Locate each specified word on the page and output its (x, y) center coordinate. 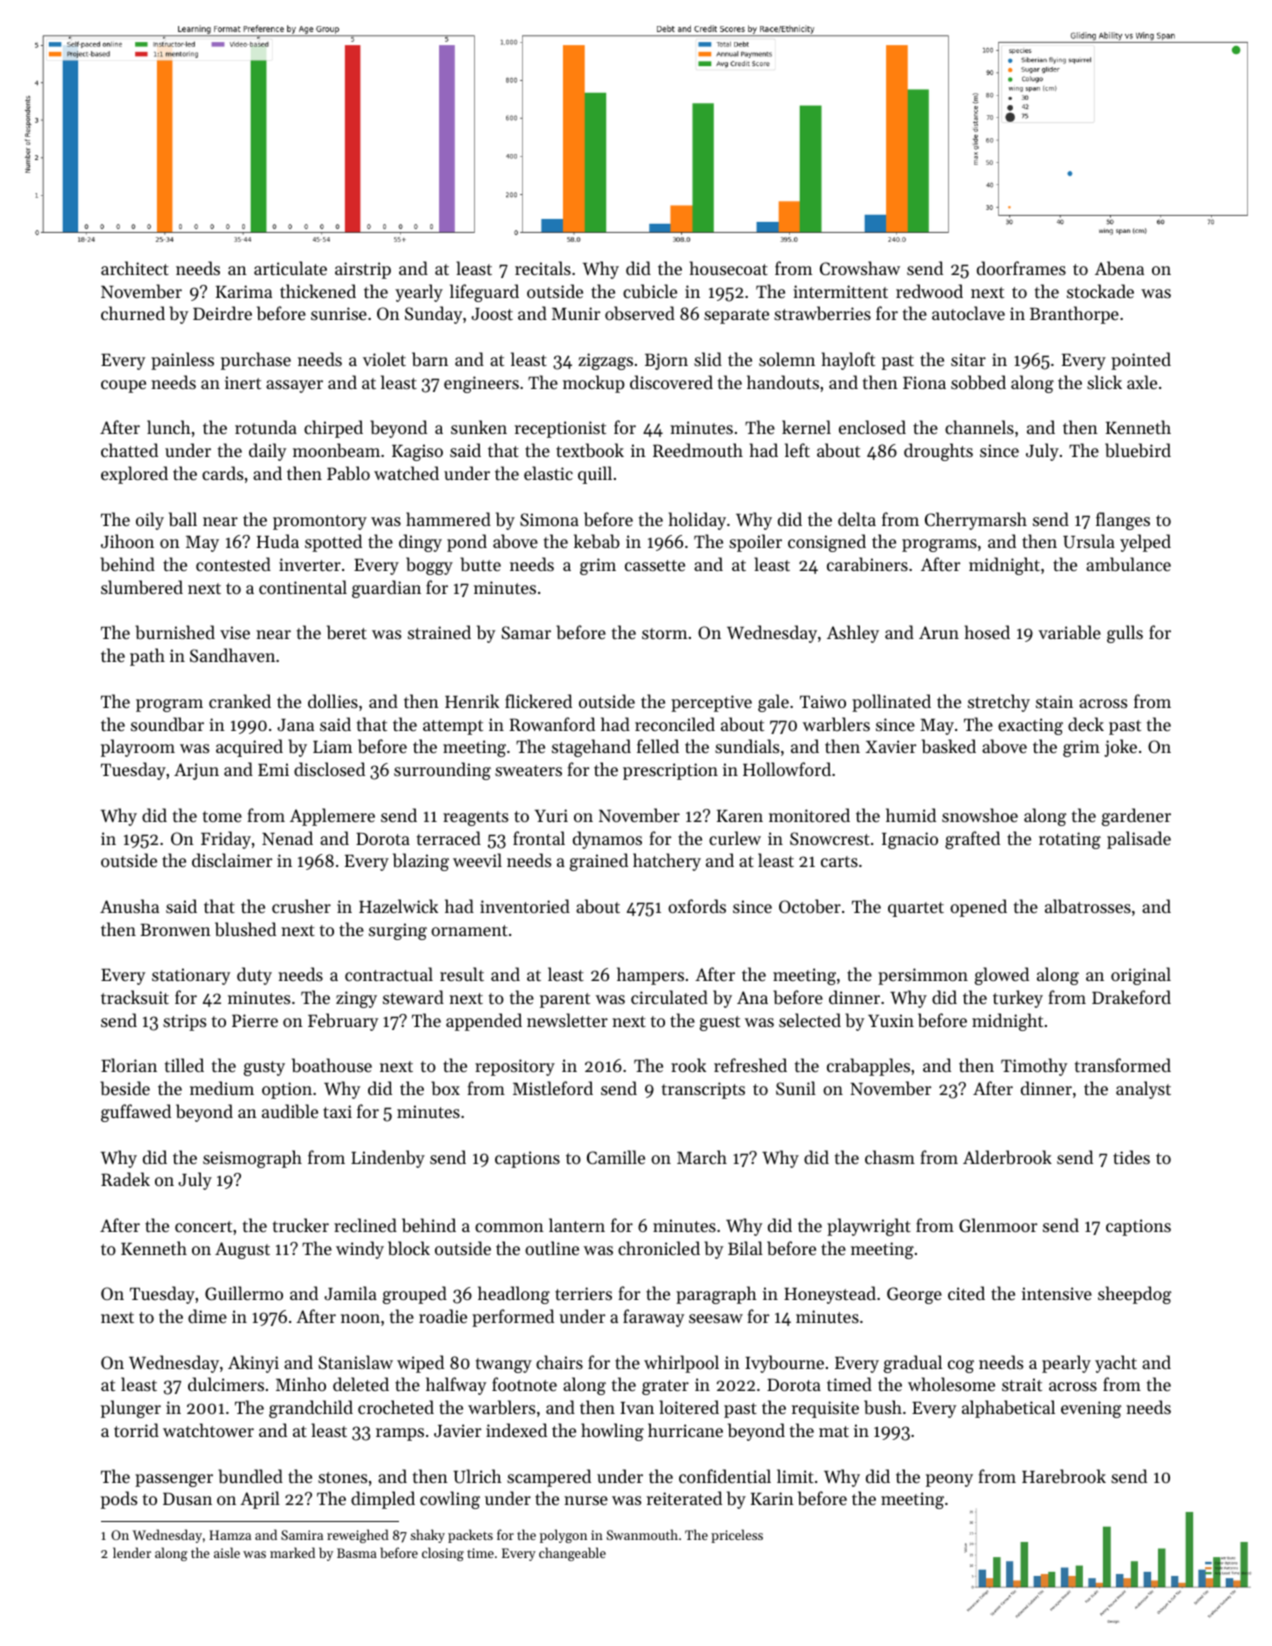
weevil (477, 860)
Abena (1119, 268)
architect (135, 268)
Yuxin (891, 1020)
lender (132, 1552)
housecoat (729, 268)
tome (222, 816)
